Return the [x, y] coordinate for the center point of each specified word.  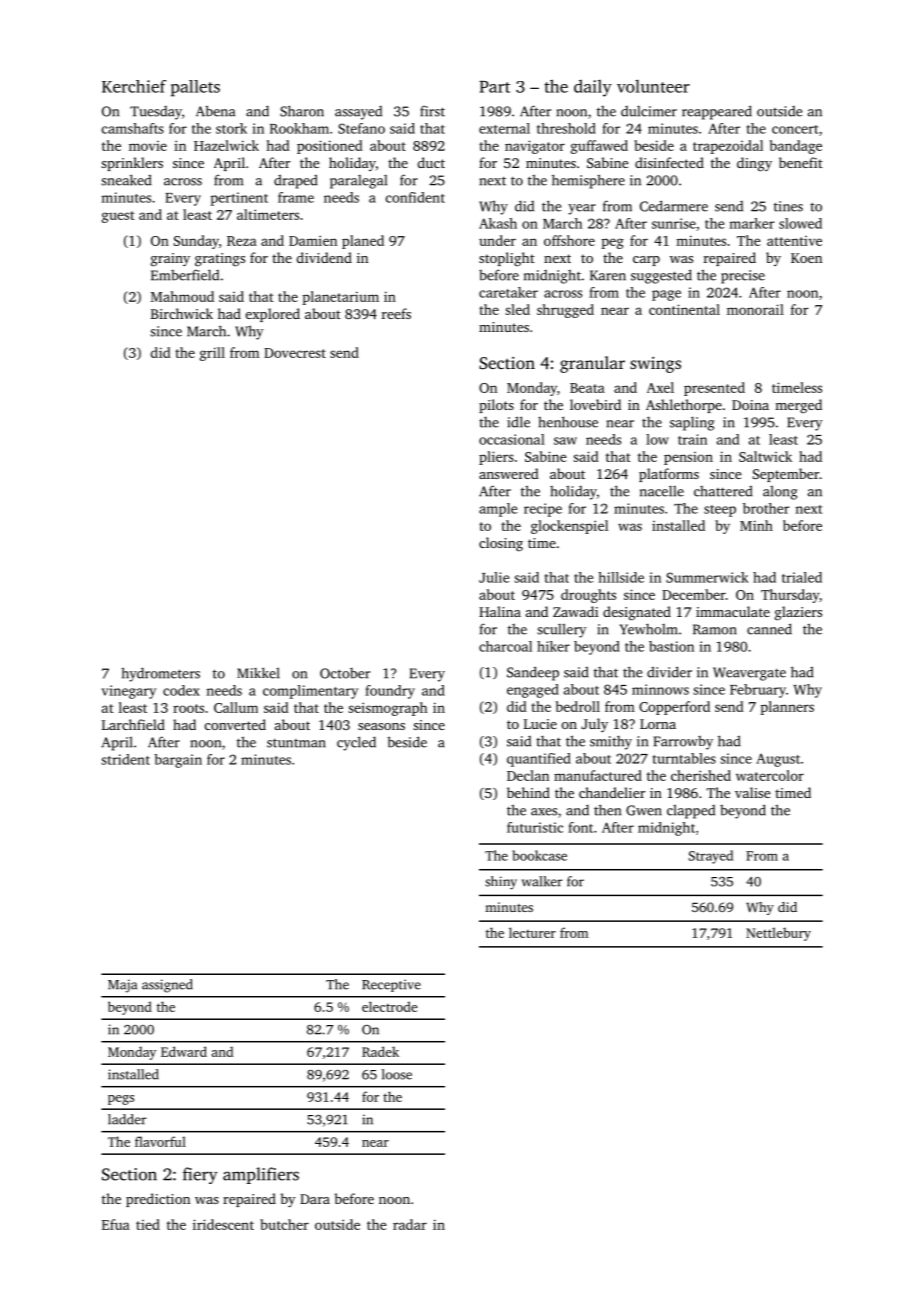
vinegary [128, 692]
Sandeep [533, 673]
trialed [802, 577]
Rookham [299, 128]
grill [212, 354]
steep [720, 511]
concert [795, 129]
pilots [496, 406]
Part [494, 87]
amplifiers [261, 1175]
